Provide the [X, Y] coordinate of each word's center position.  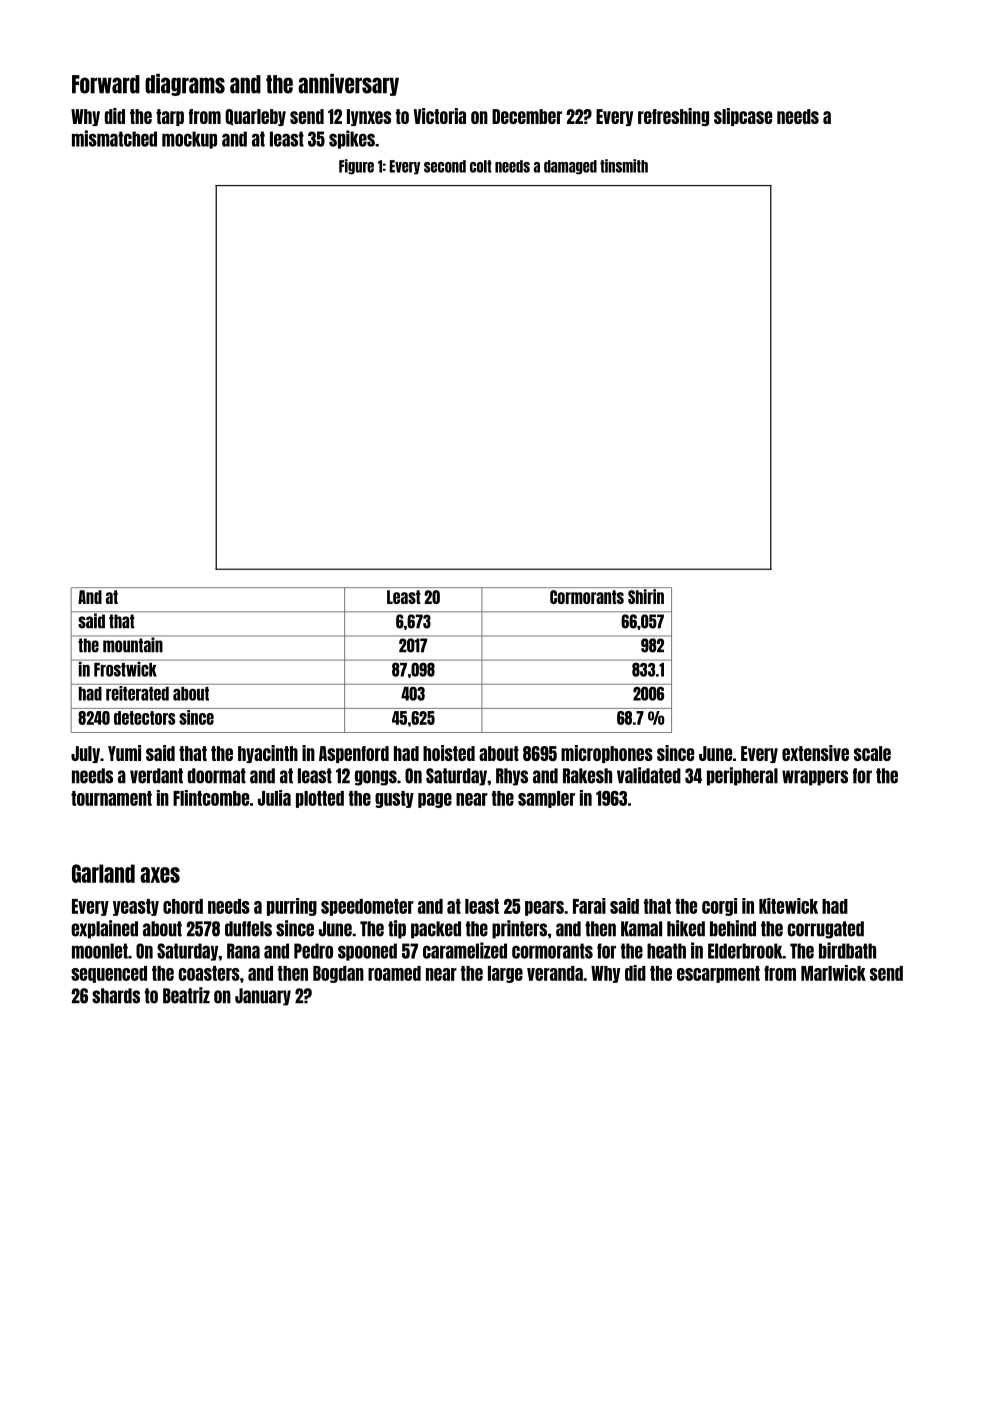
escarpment [718, 974]
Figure [356, 167]
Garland [103, 873]
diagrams [185, 85]
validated [649, 775]
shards [116, 996]
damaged [570, 167]
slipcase [743, 117]
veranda [555, 973]
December [527, 116]
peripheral [742, 776]
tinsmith [624, 166]
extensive [815, 753]
